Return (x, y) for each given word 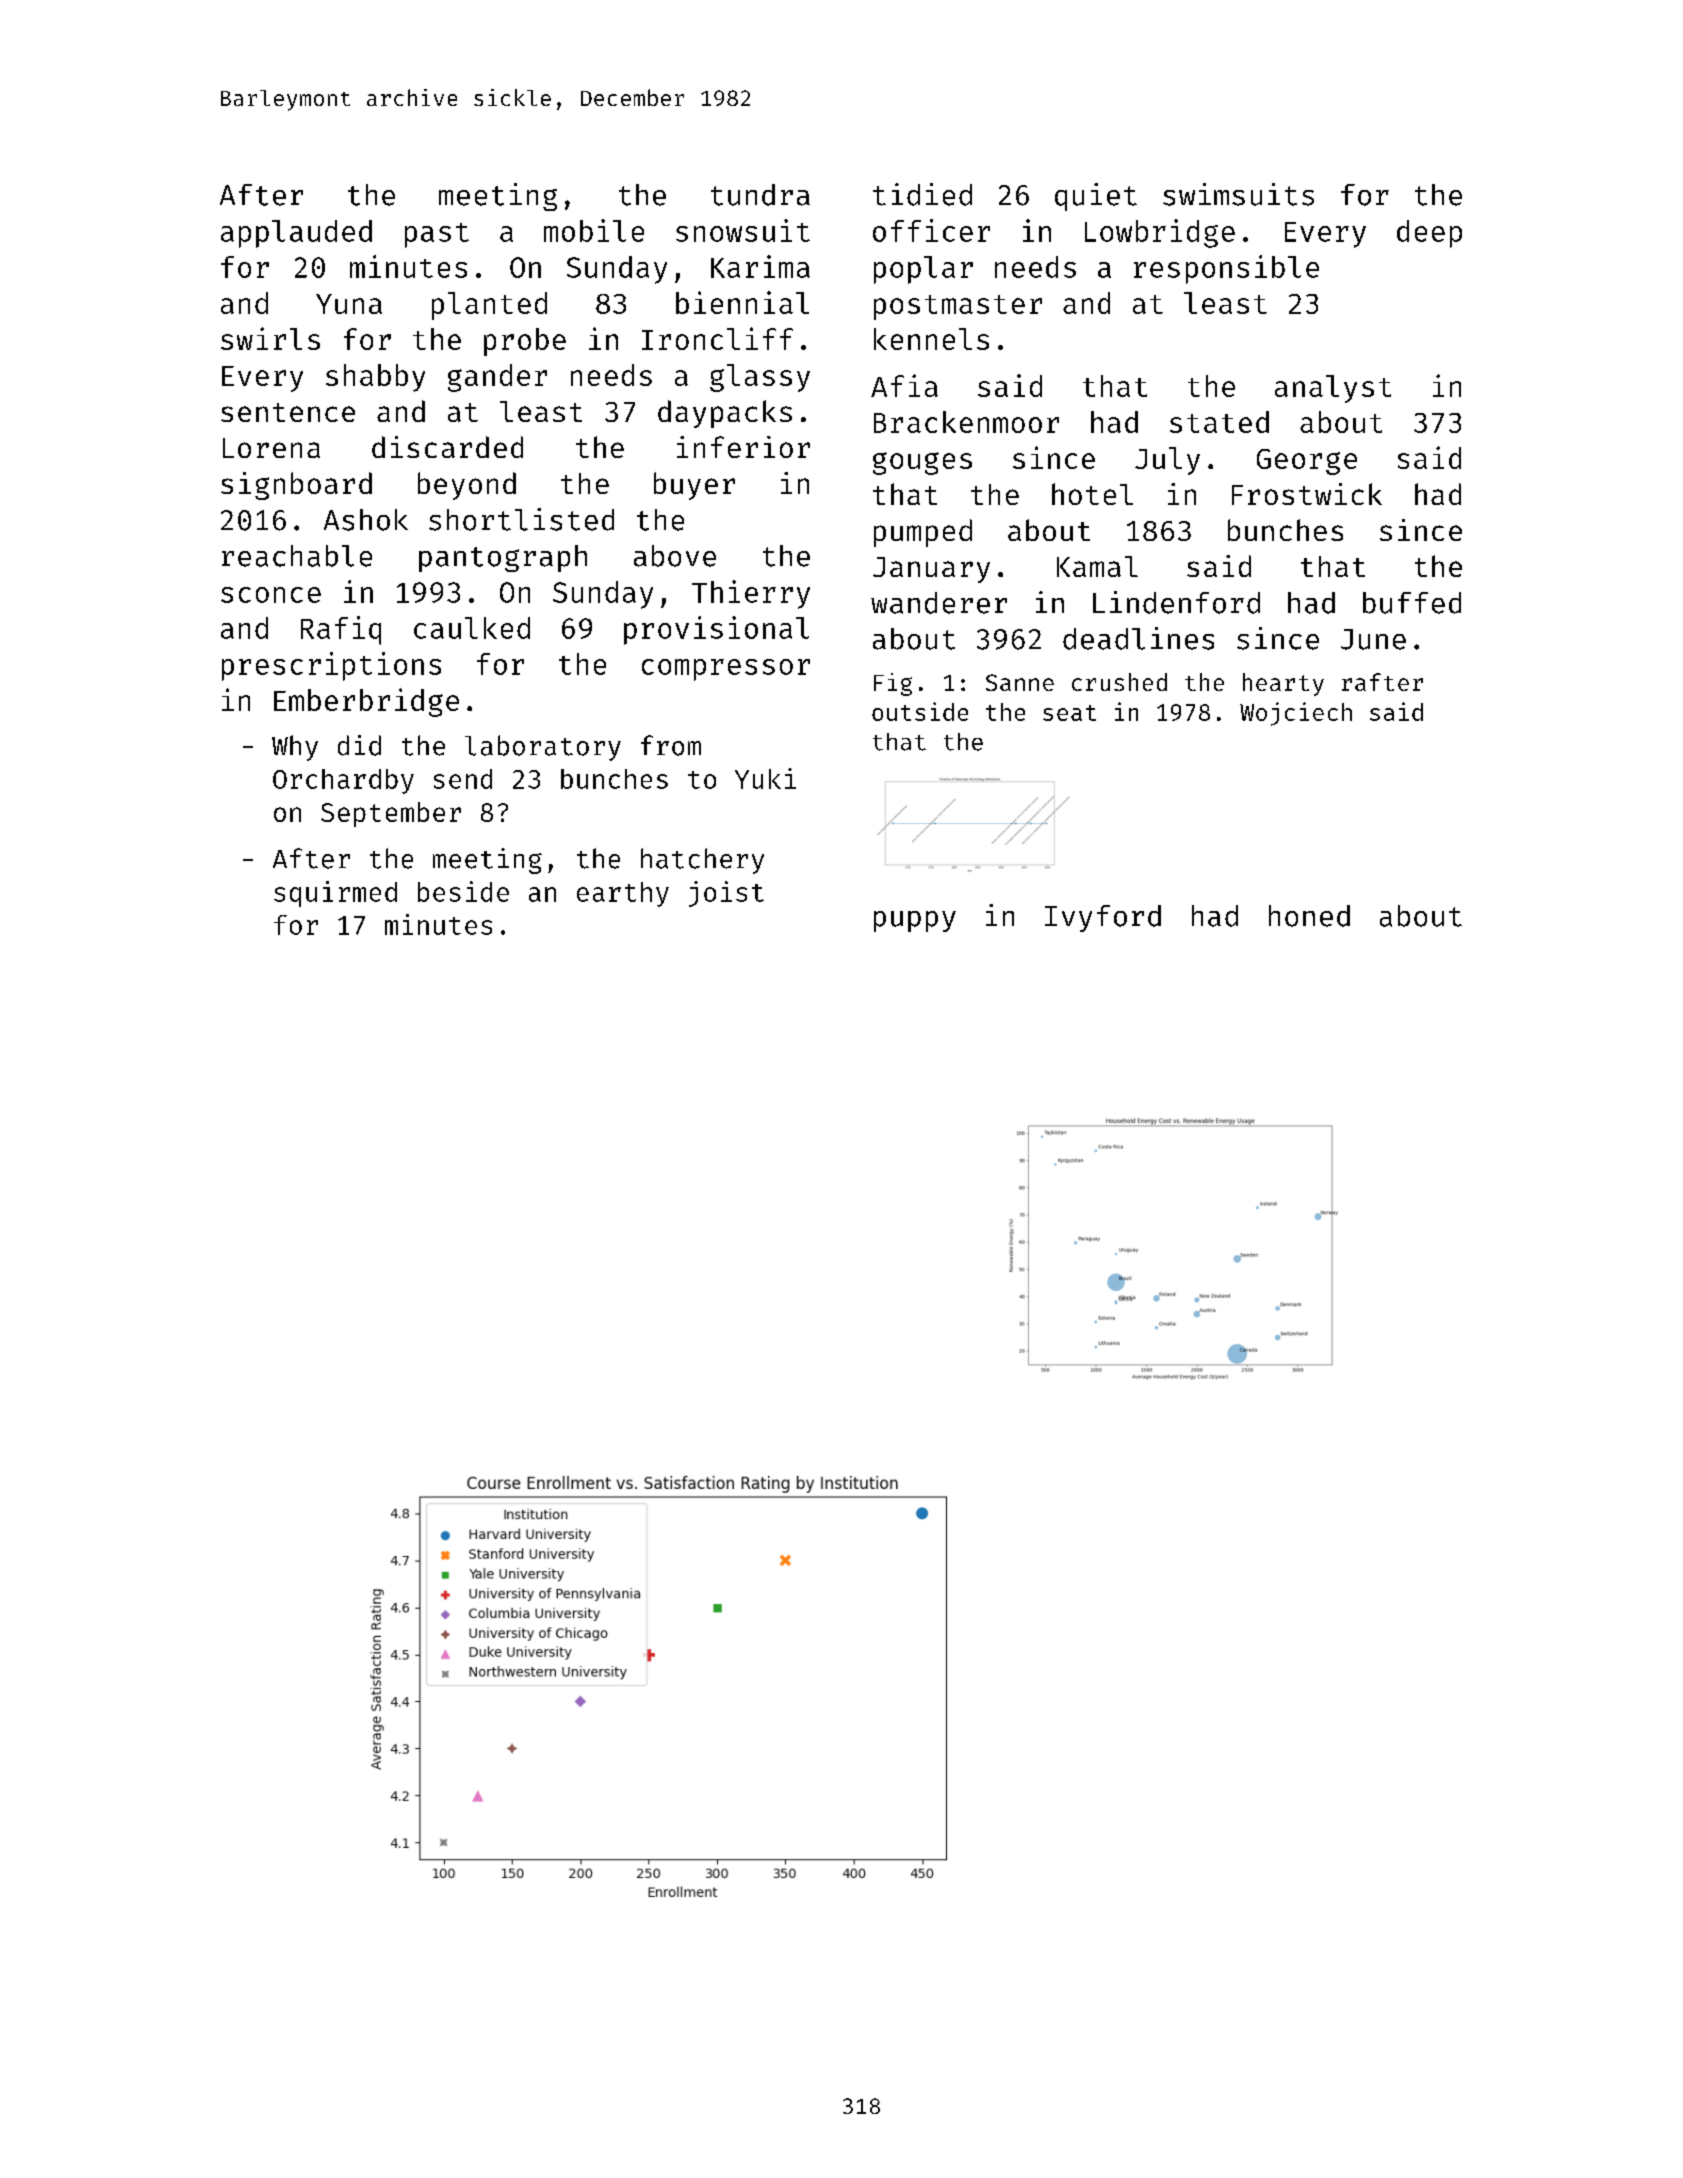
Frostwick (1307, 494)
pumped (923, 533)
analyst (1333, 389)
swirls (270, 338)
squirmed (335, 894)
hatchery (702, 861)
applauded (296, 234)
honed (1309, 916)
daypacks (725, 414)
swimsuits (1238, 194)
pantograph (503, 558)
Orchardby (343, 781)
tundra (760, 195)
